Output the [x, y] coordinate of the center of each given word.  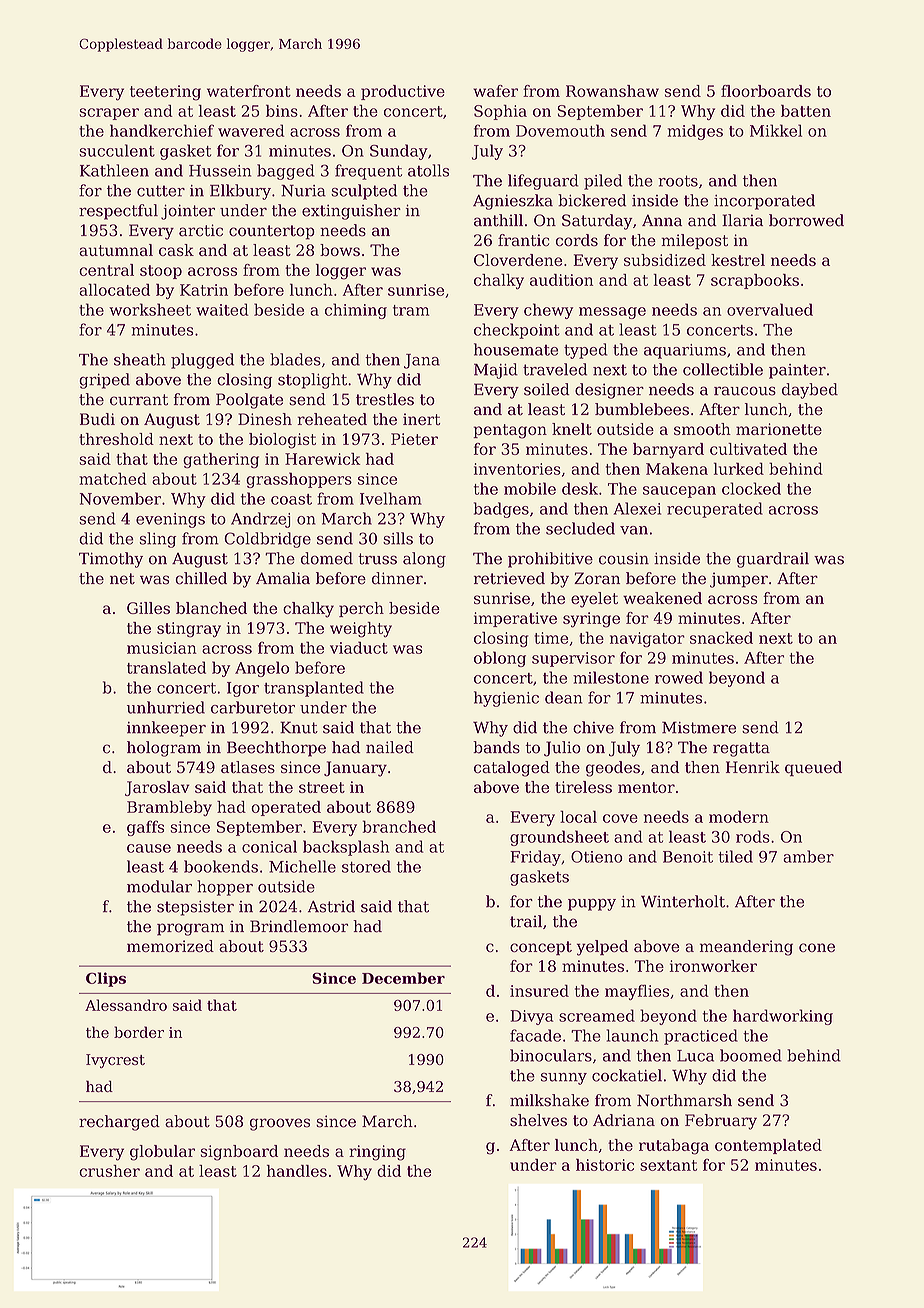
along [424, 560]
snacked [721, 638]
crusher [109, 1171]
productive [403, 92]
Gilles [148, 608]
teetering [165, 93]
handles [297, 1171]
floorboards [766, 91]
